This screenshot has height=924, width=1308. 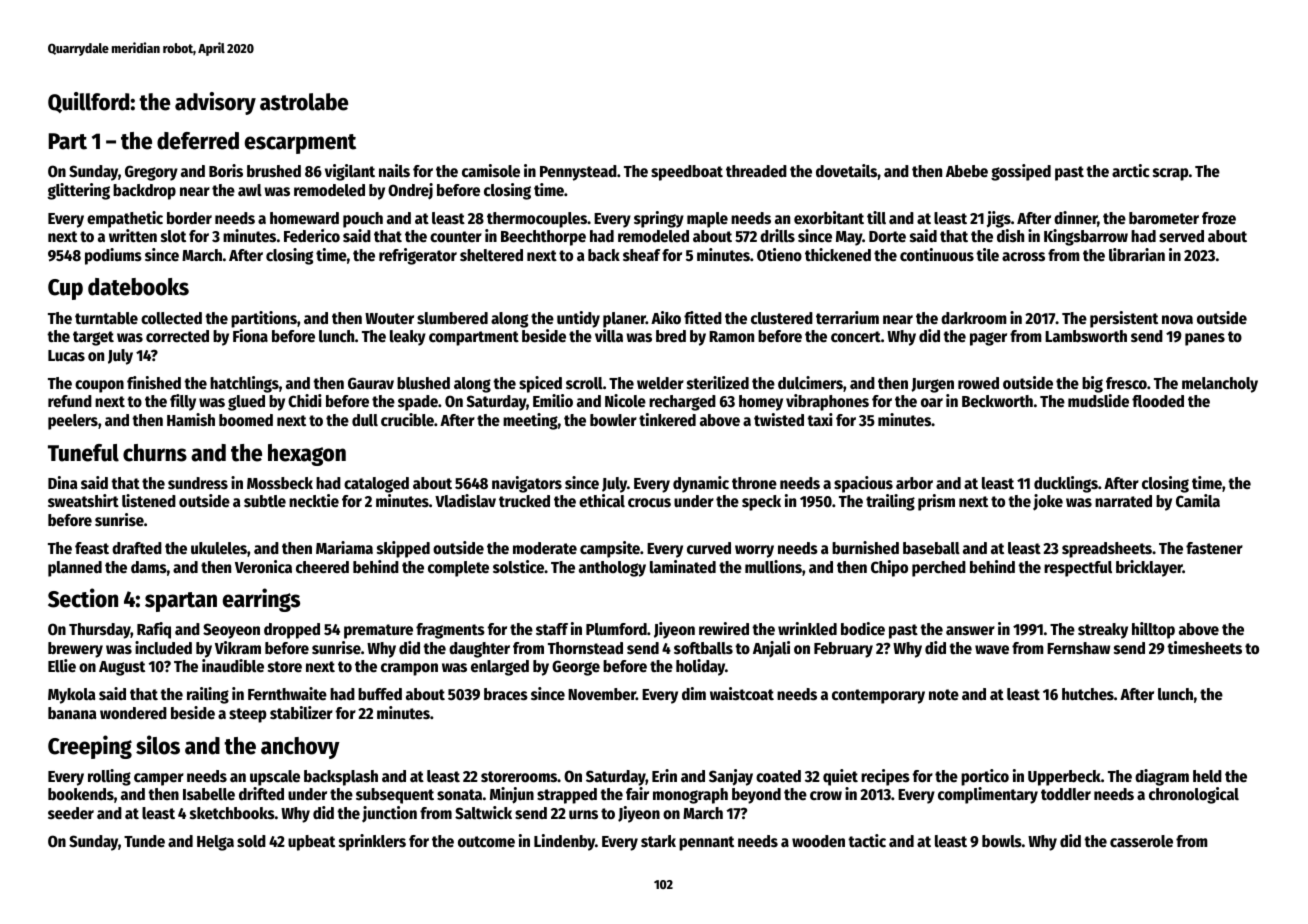 I want to click on Tunde, so click(x=144, y=841).
